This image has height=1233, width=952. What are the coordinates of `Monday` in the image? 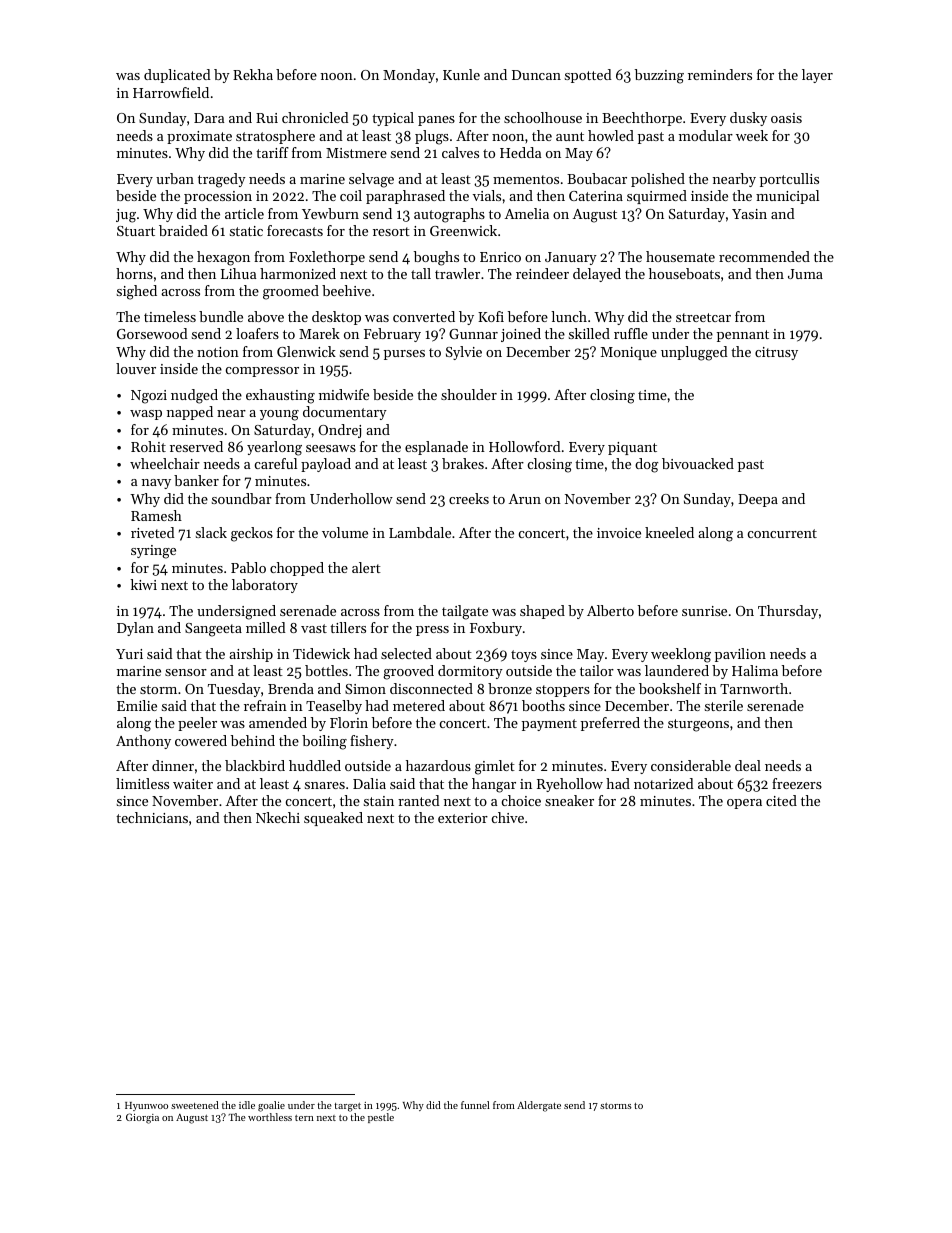 It's located at (409, 76).
